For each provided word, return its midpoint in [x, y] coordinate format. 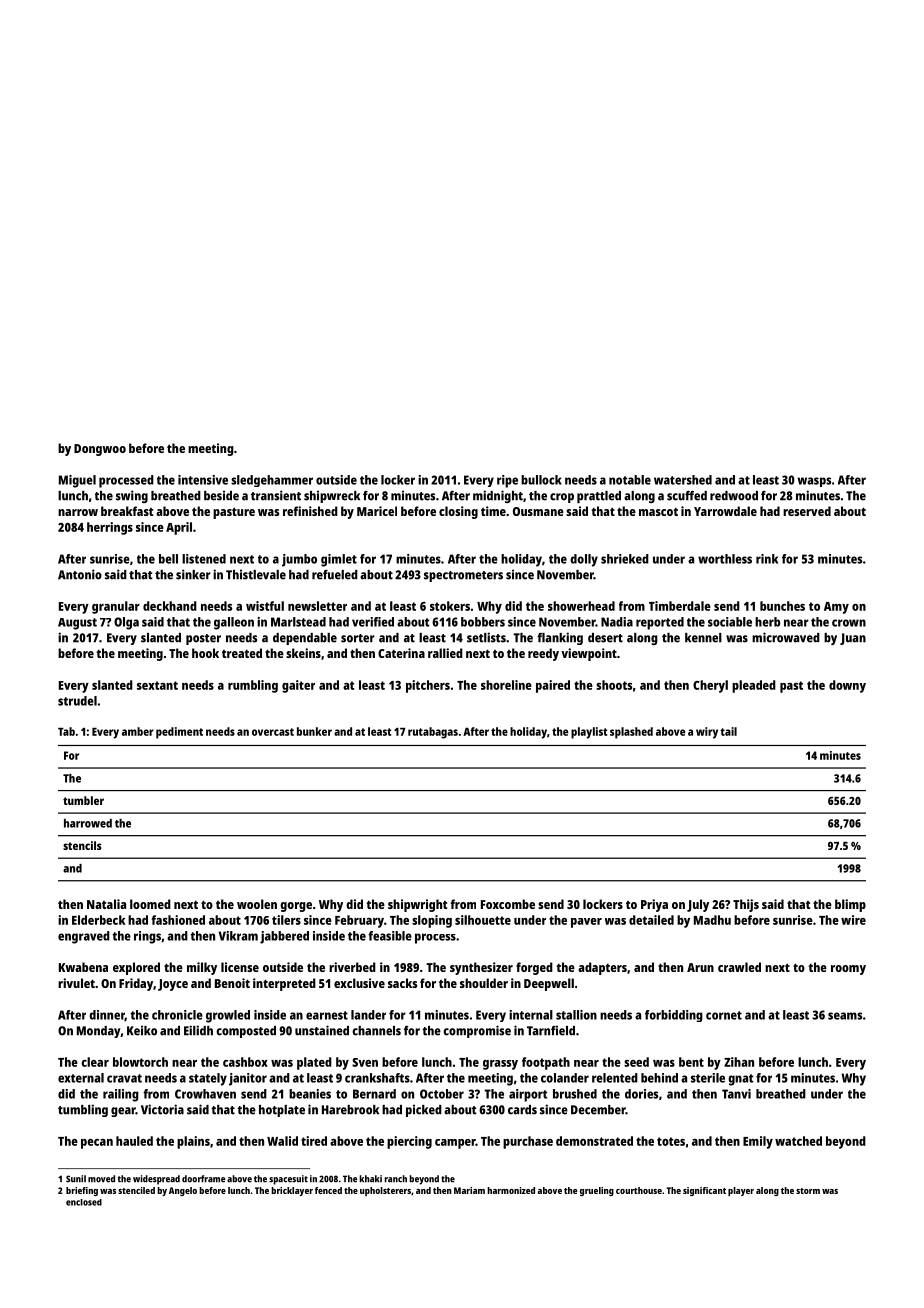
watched [798, 1141]
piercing [409, 1142]
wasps [814, 482]
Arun [700, 967]
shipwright [417, 905]
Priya [654, 905]
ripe [507, 481]
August [77, 624]
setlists [486, 637]
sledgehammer [272, 481]
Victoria [162, 1109]
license [240, 967]
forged [534, 968]
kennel [703, 638]
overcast [273, 732]
